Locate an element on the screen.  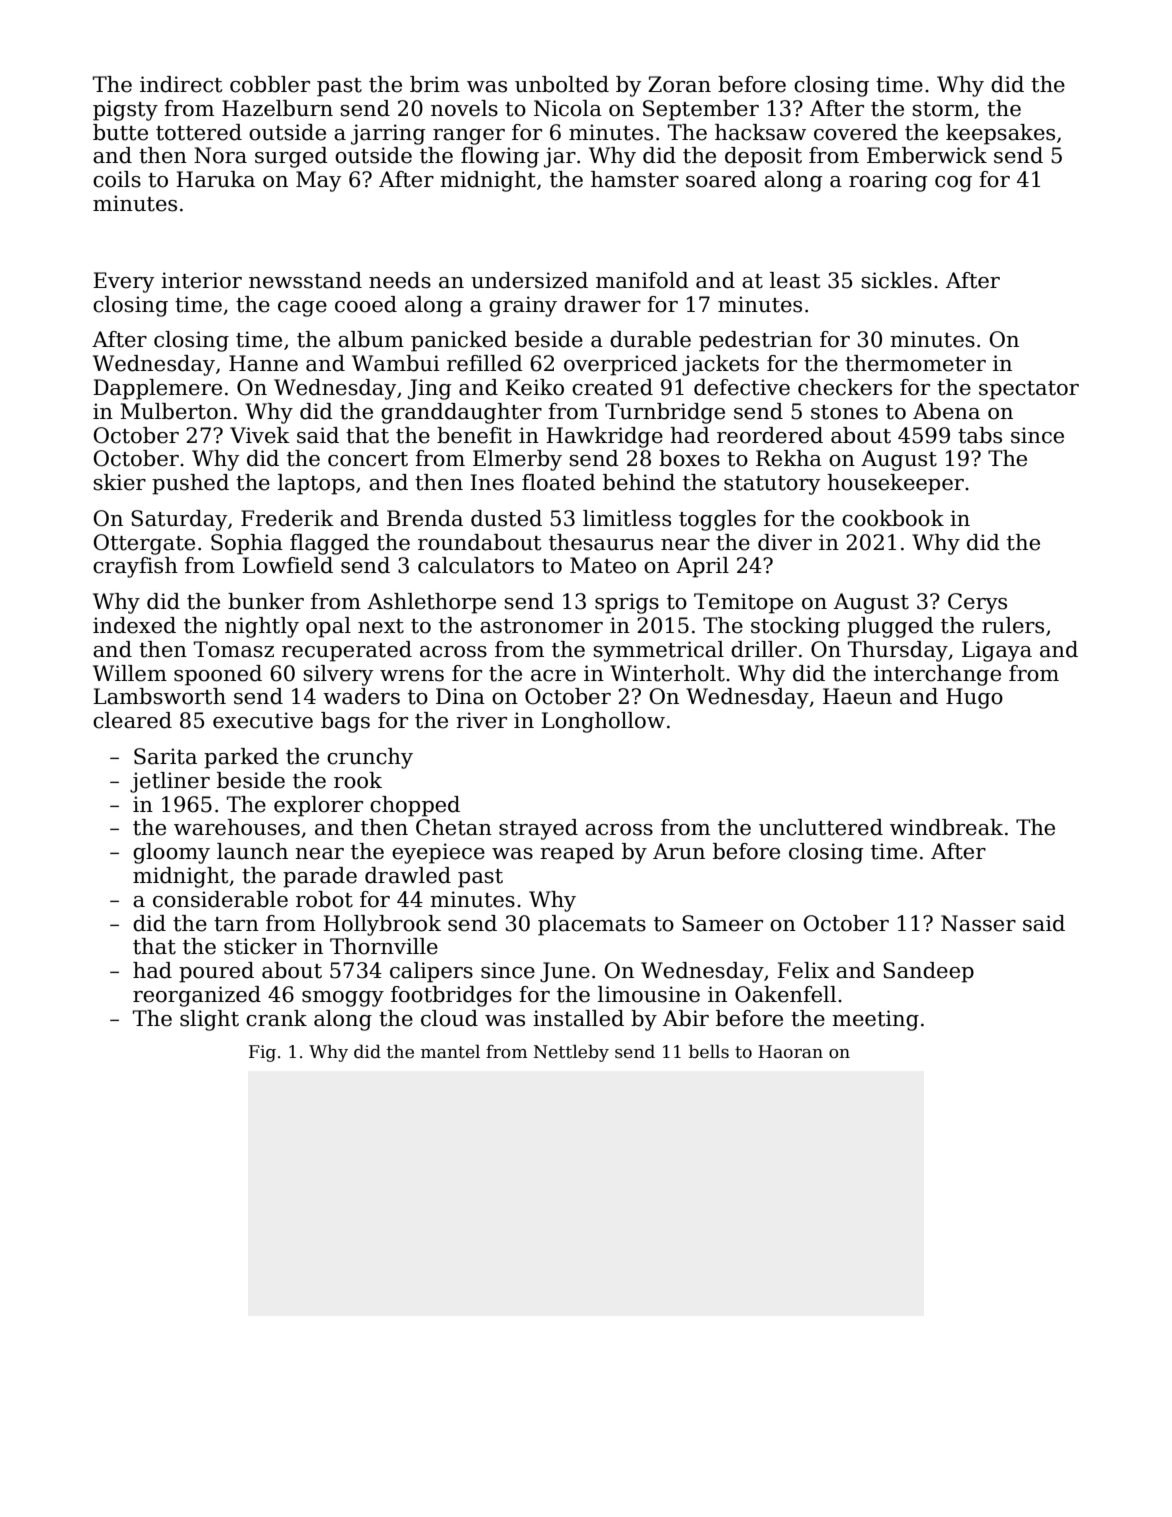
storm is located at coordinates (943, 109).
